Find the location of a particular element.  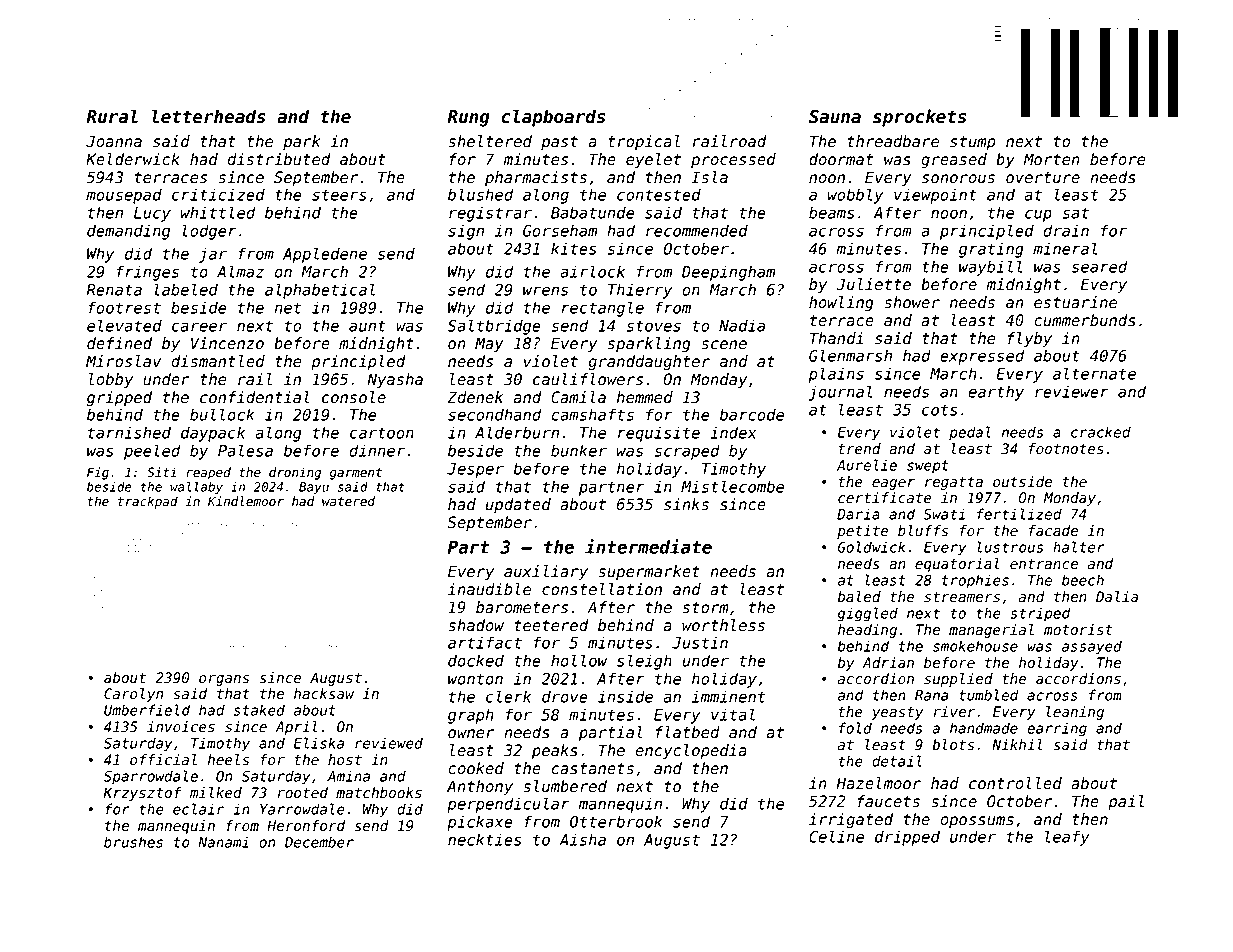

confidential is located at coordinates (255, 397).
